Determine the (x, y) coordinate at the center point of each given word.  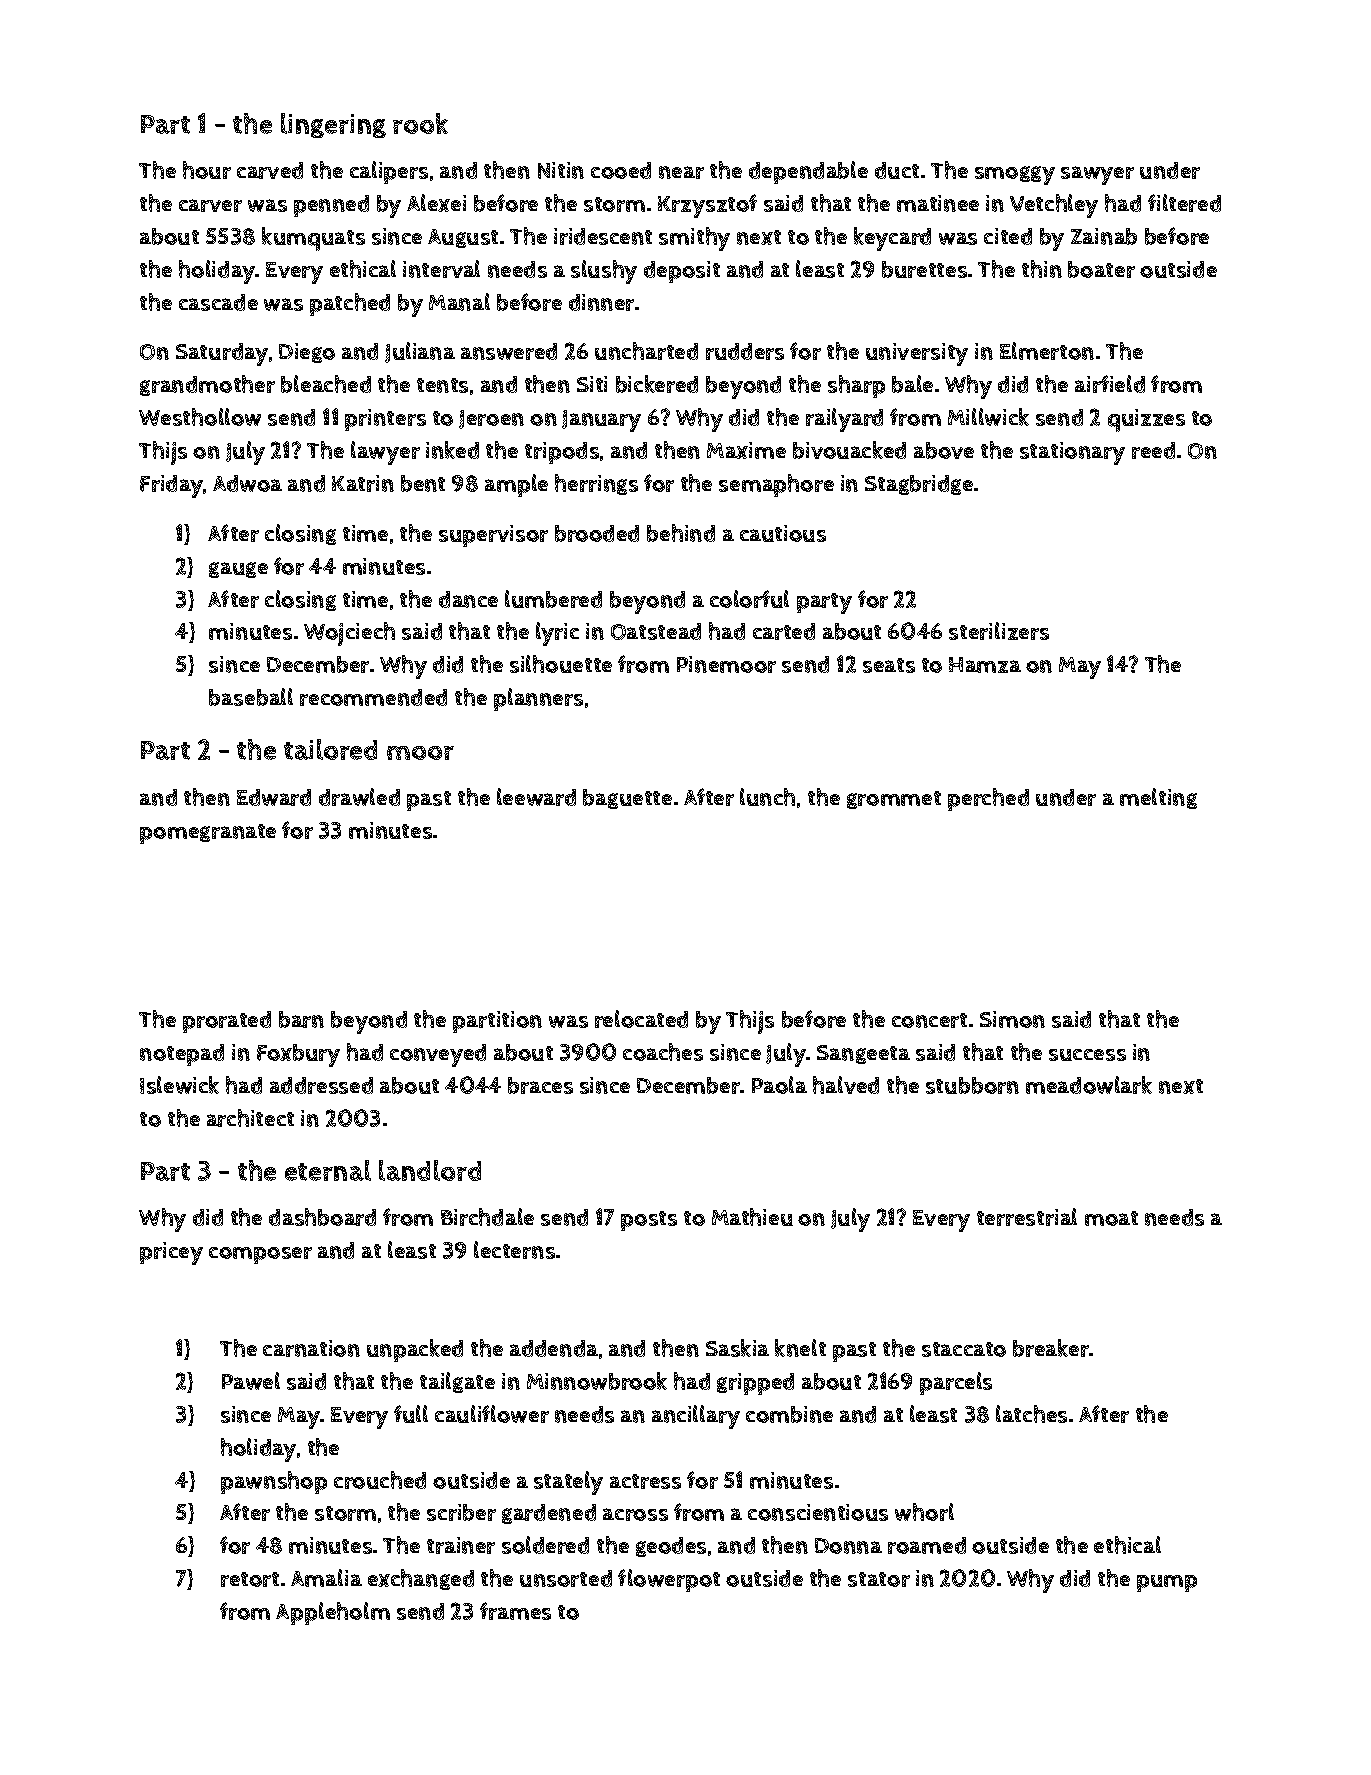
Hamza (985, 665)
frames (515, 1611)
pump (1167, 1583)
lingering (333, 125)
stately (568, 1483)
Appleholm (333, 1613)
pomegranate (208, 834)
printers (385, 420)
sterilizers (999, 631)
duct (897, 170)
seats (889, 665)
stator (879, 1579)
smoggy (1015, 175)
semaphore (776, 485)
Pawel (251, 1381)
